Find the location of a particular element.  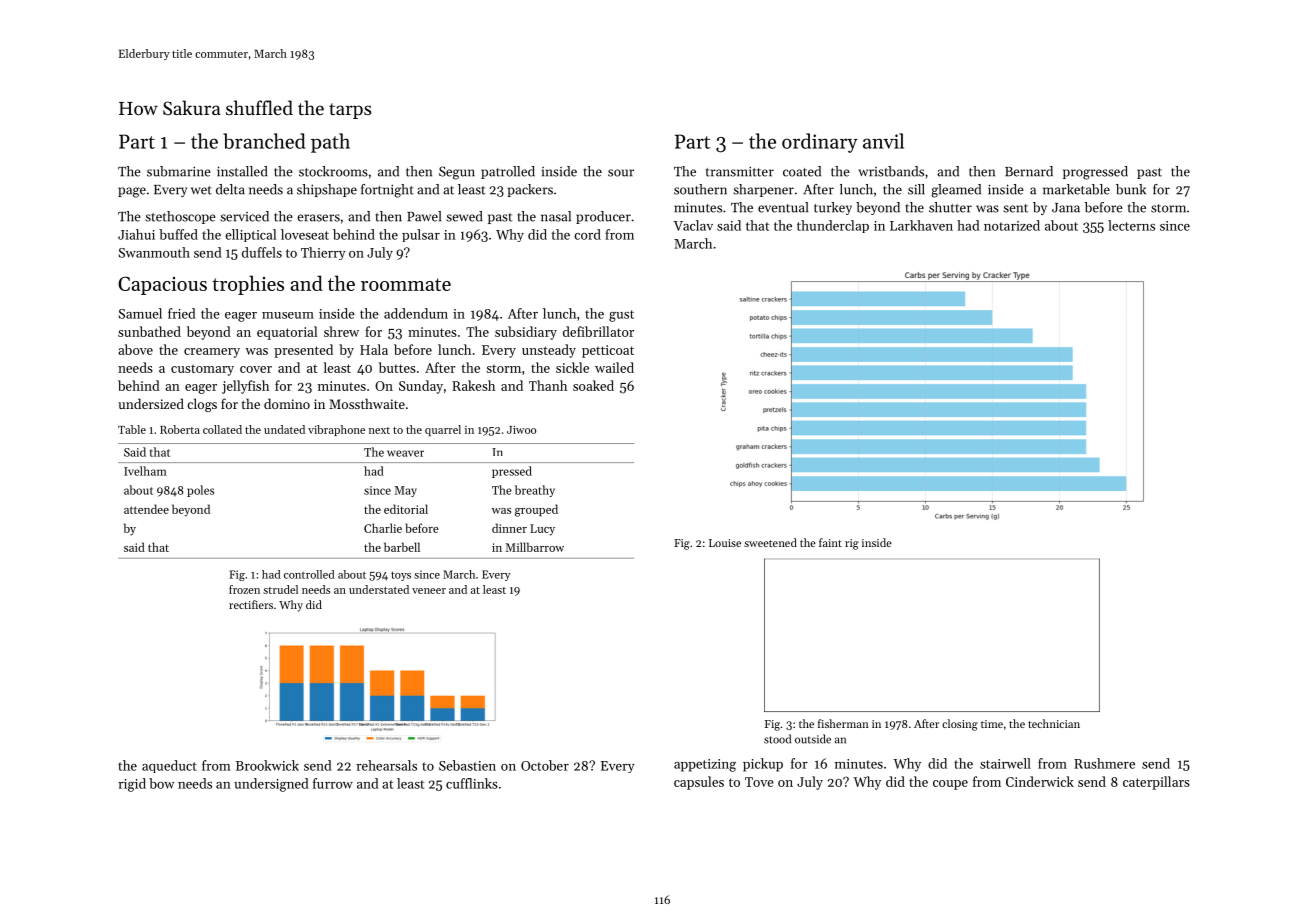

fisherman is located at coordinates (843, 723).
